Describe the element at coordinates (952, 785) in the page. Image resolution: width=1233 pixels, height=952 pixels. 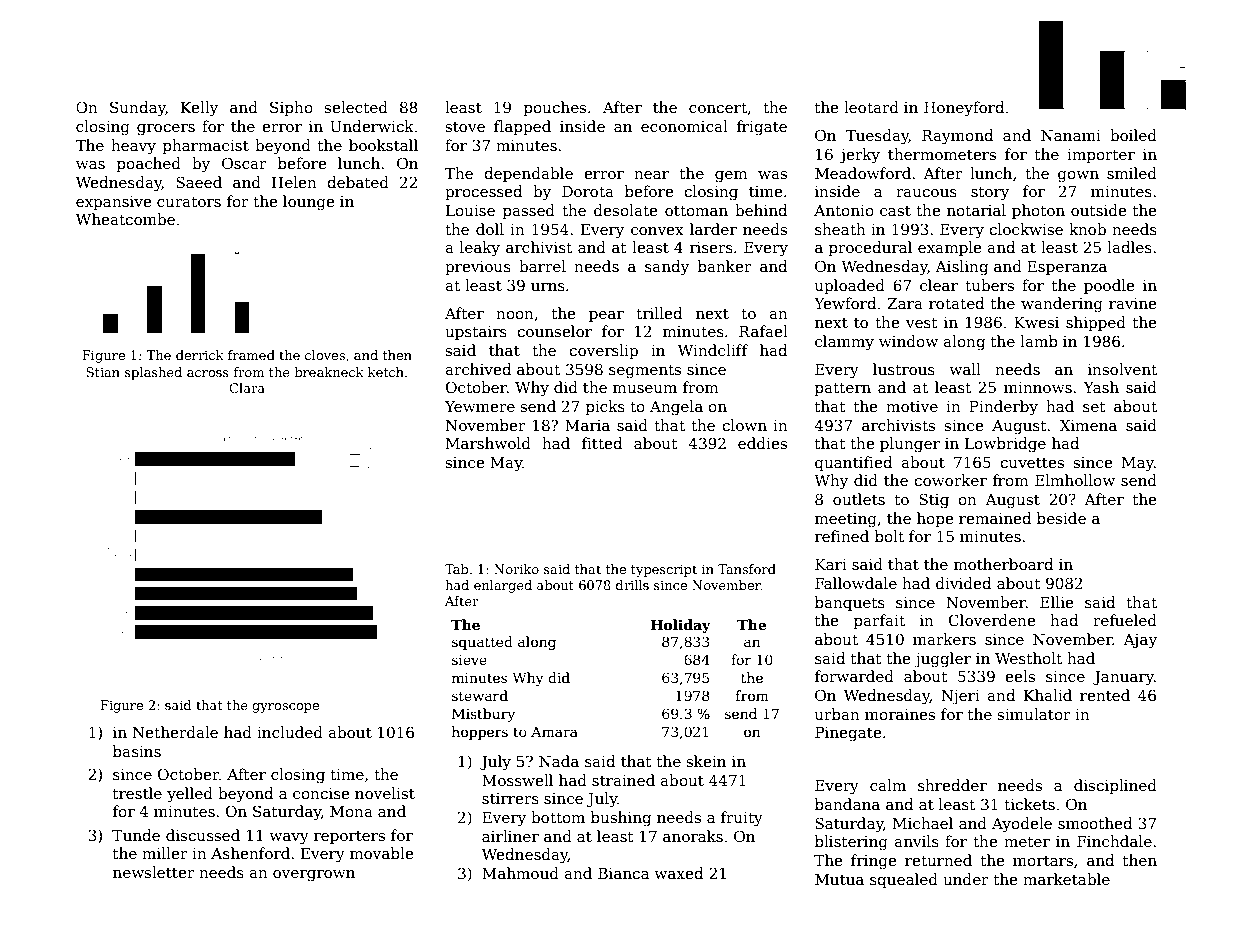
I see `shredder` at that location.
